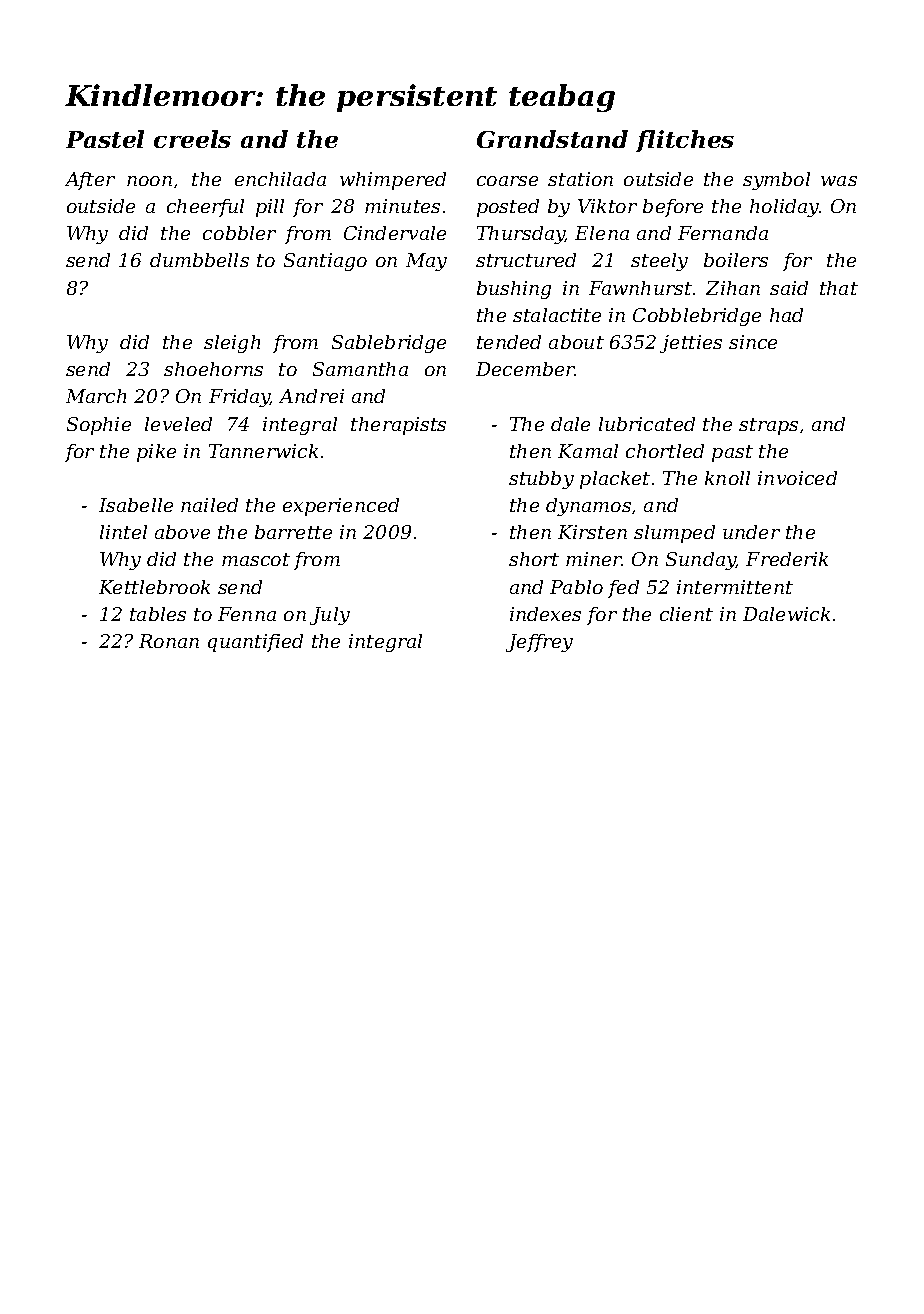  What do you see at coordinates (673, 208) in the page?
I see `before` at bounding box center [673, 208].
